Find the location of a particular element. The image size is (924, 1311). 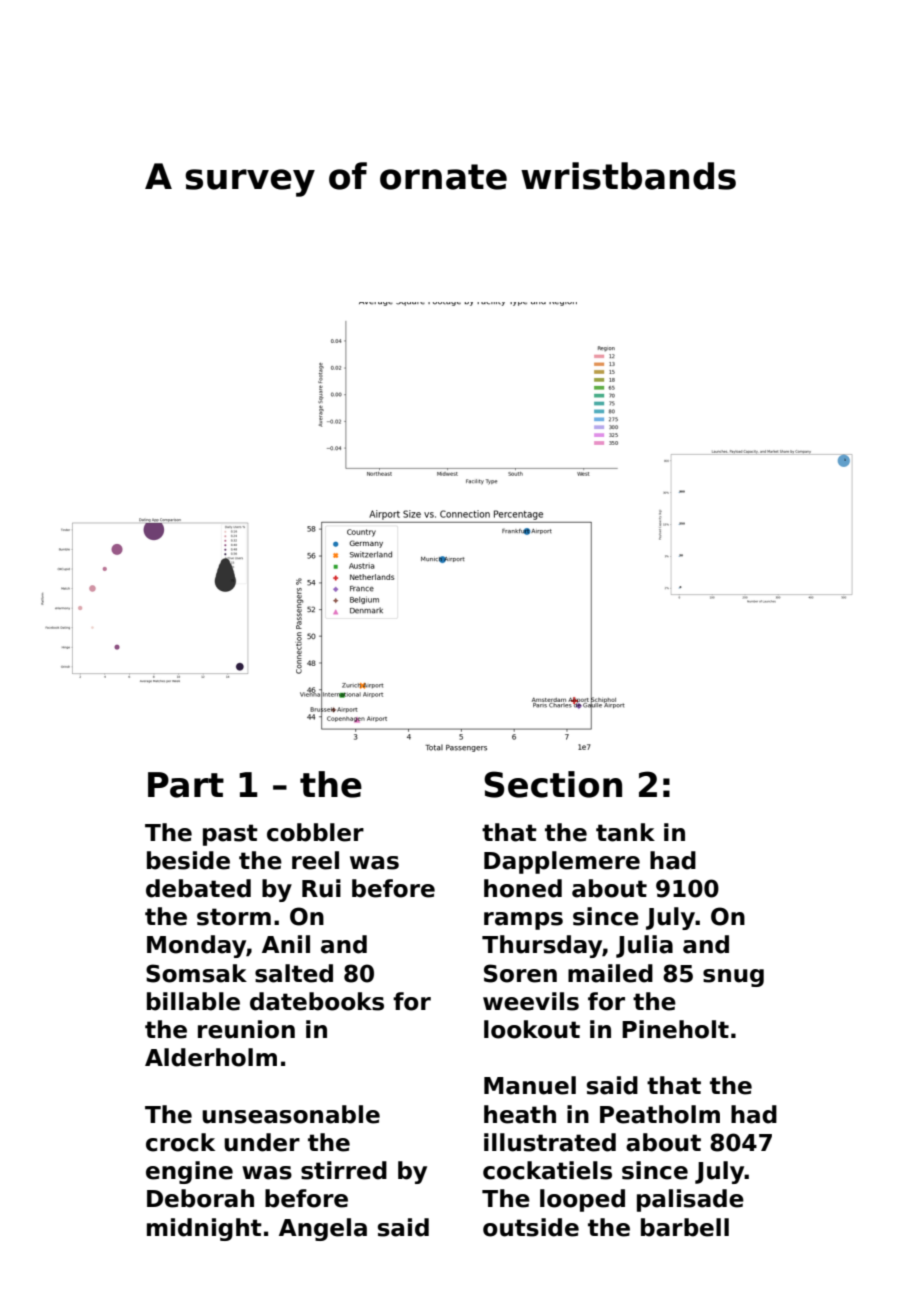

beside is located at coordinates (188, 860).
